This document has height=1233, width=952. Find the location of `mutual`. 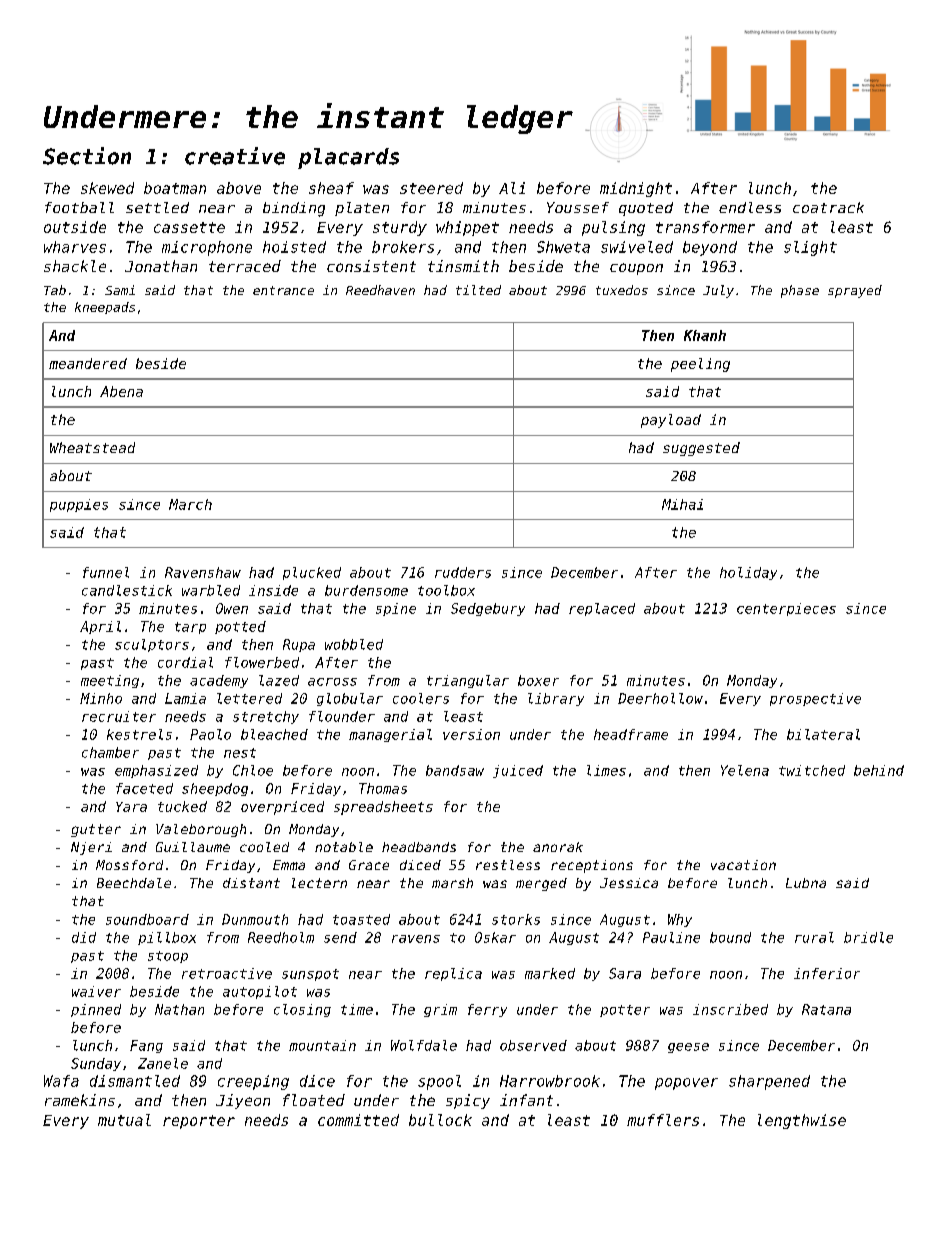

mutual is located at coordinates (124, 1120).
